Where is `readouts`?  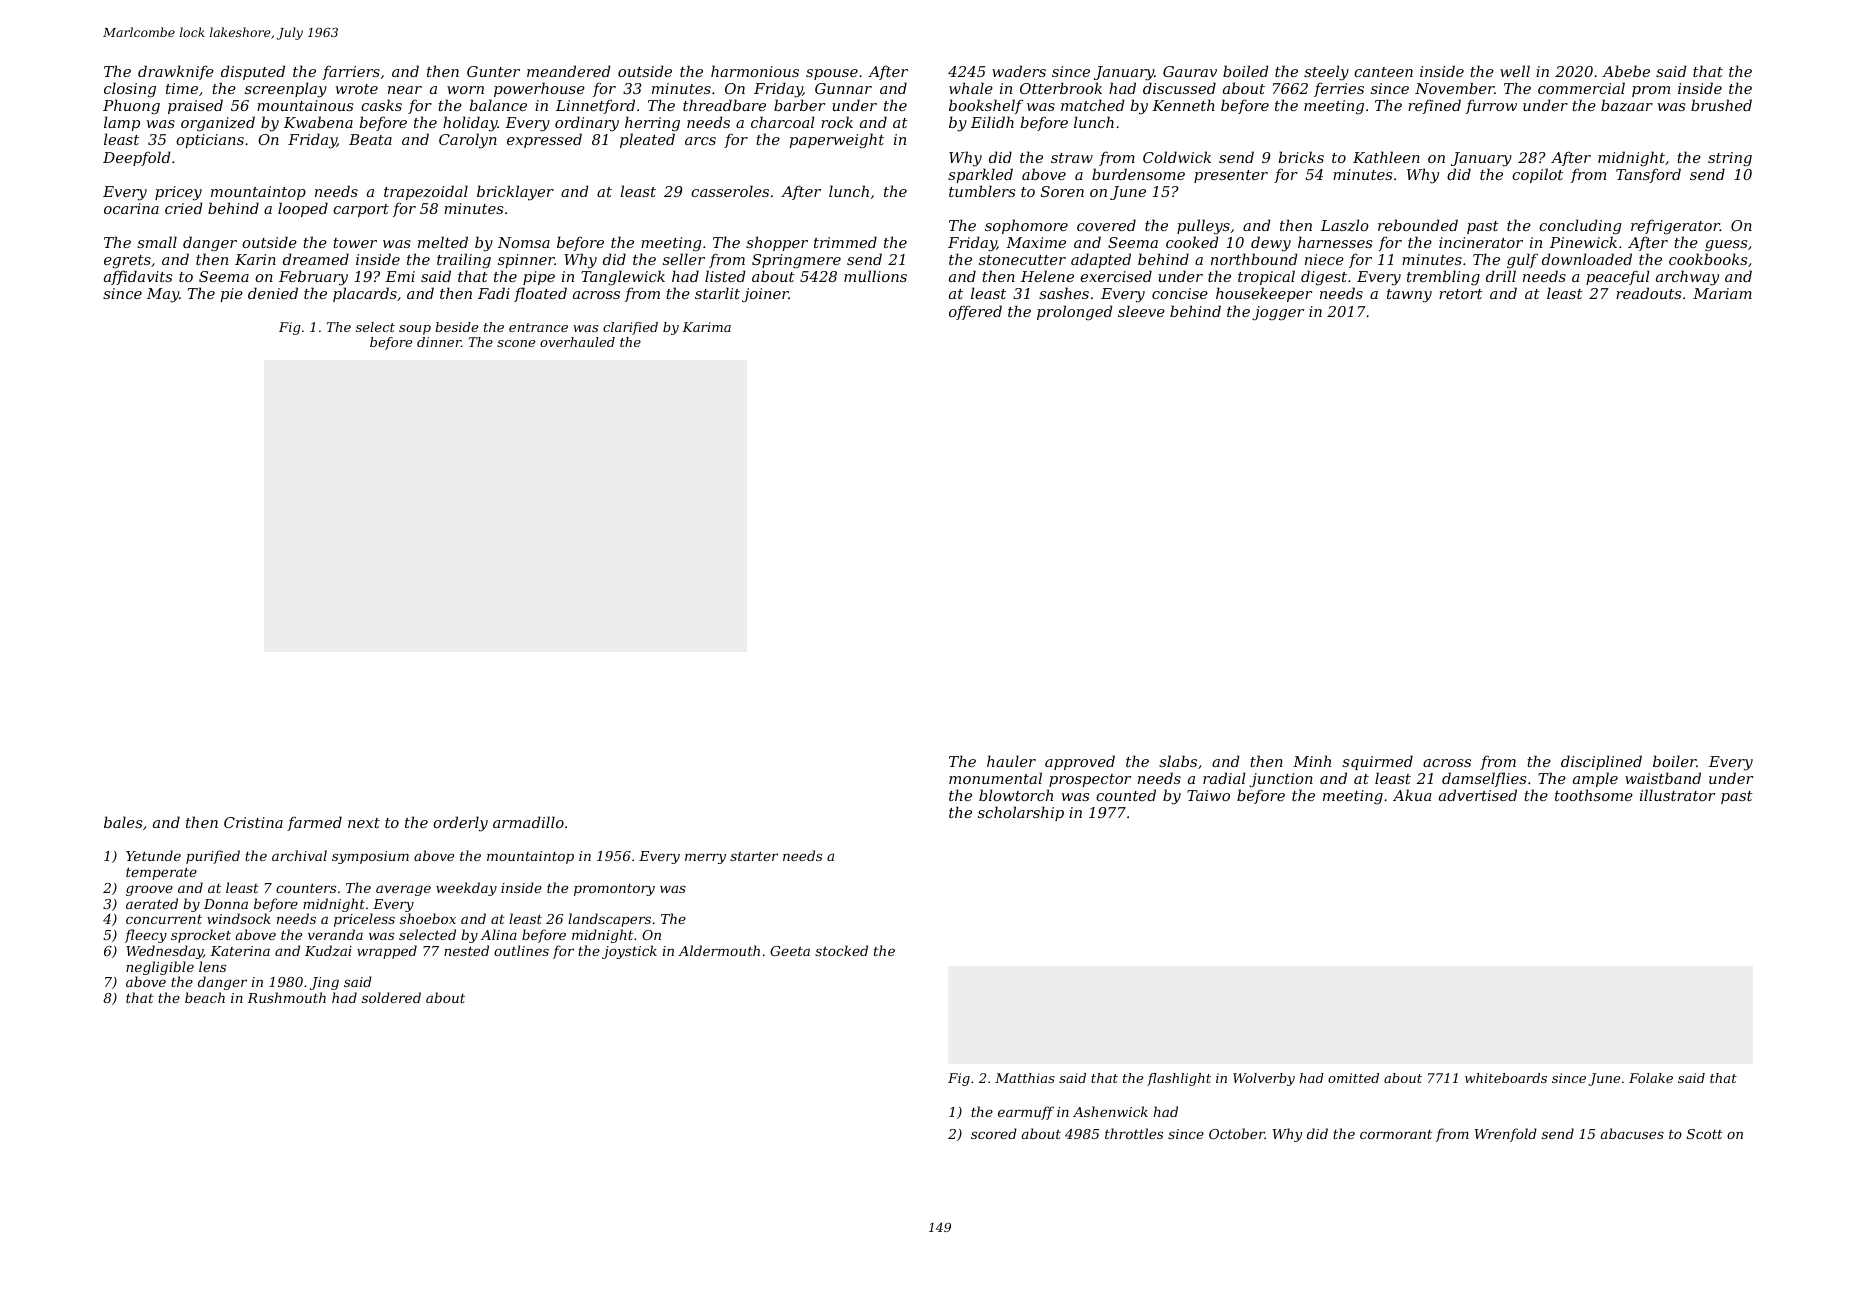
readouts is located at coordinates (1648, 293).
